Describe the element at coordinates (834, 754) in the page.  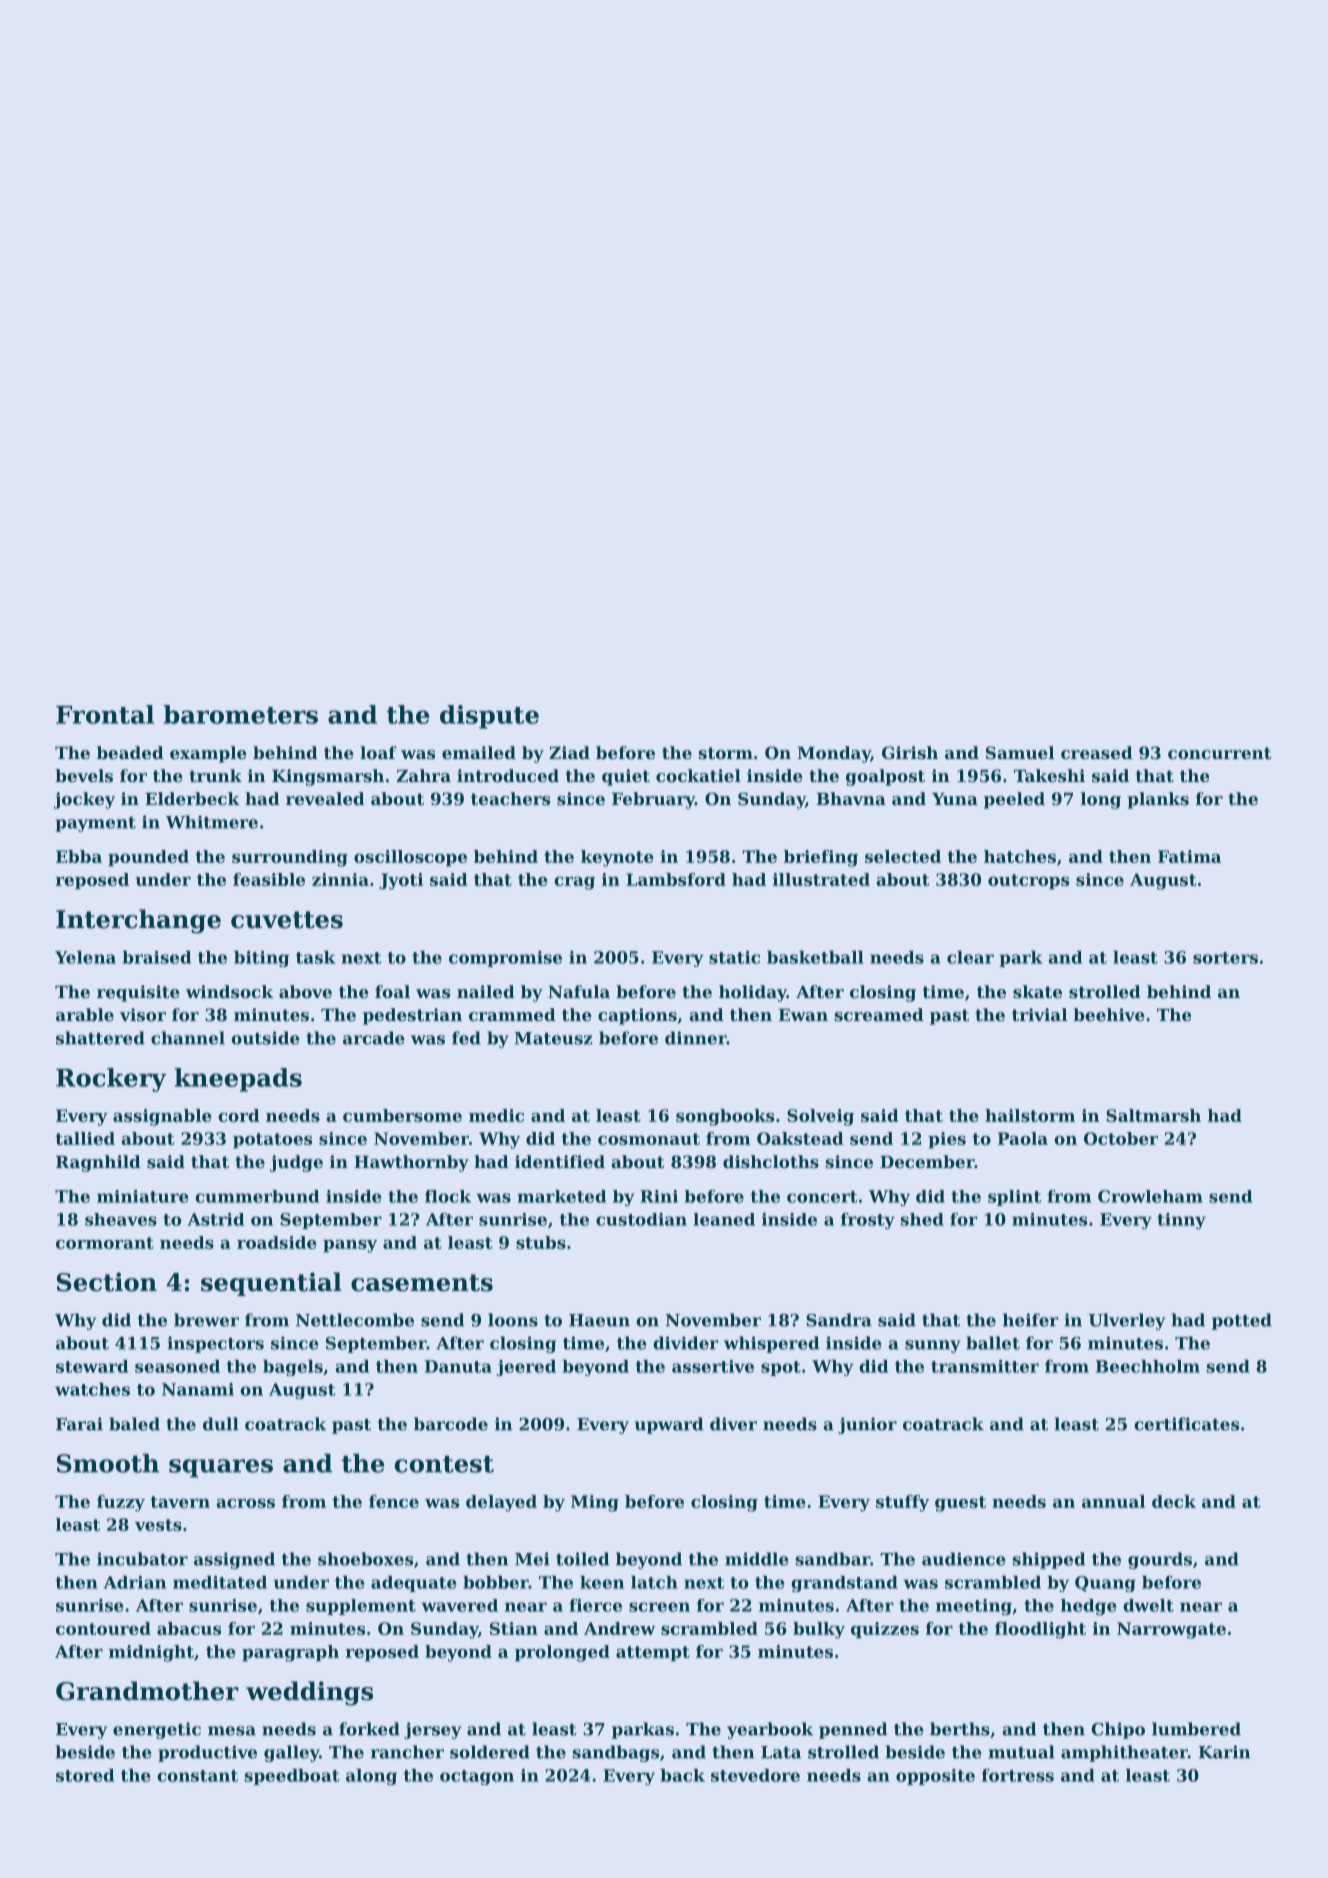
I see `Monday` at that location.
